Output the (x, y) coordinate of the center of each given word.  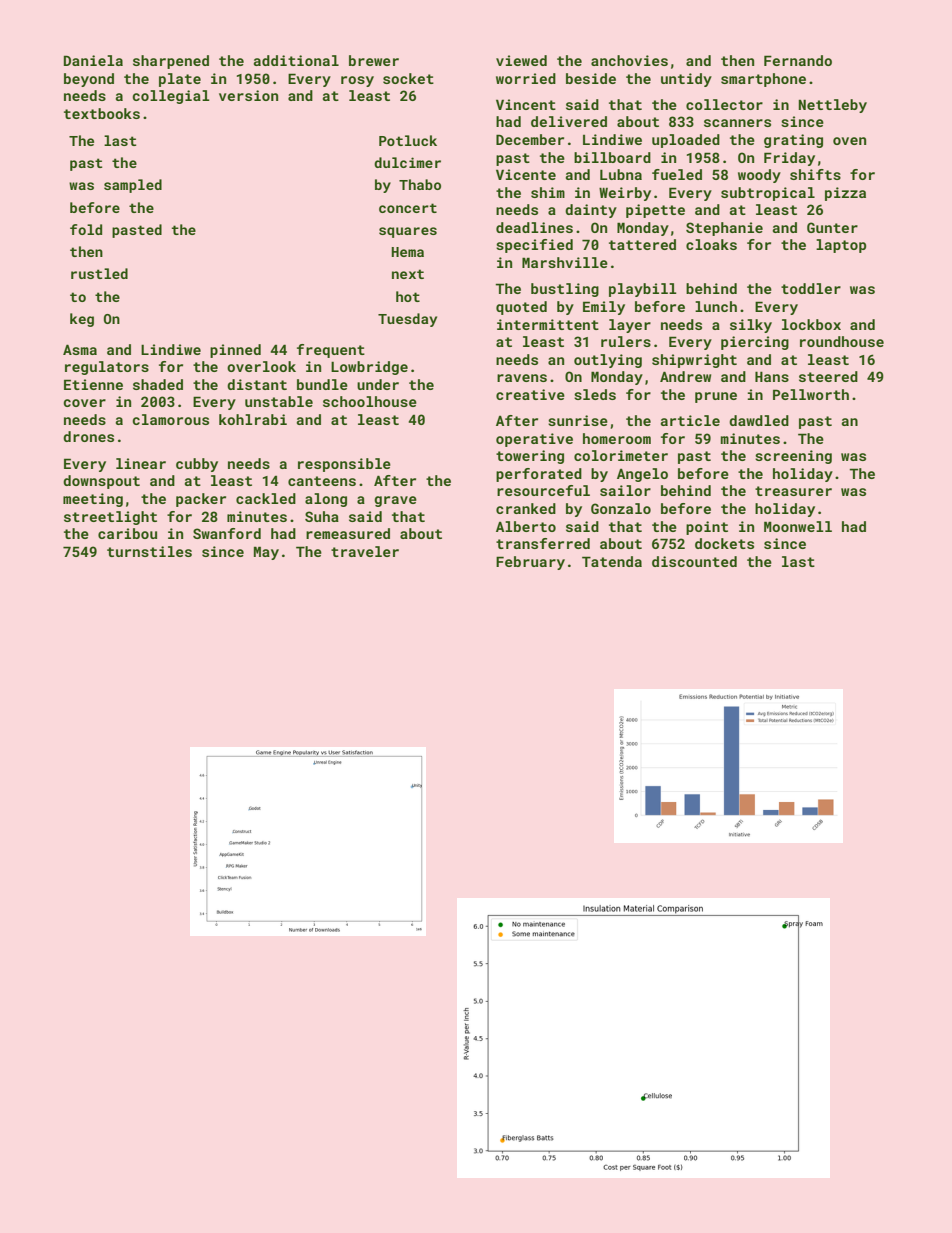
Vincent (526, 104)
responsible (344, 465)
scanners (737, 123)
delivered (569, 121)
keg (82, 320)
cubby (197, 465)
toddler (811, 288)
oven (849, 141)
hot (408, 296)
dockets (724, 543)
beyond (89, 80)
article (690, 420)
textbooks (102, 113)
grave (395, 501)
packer (201, 500)
